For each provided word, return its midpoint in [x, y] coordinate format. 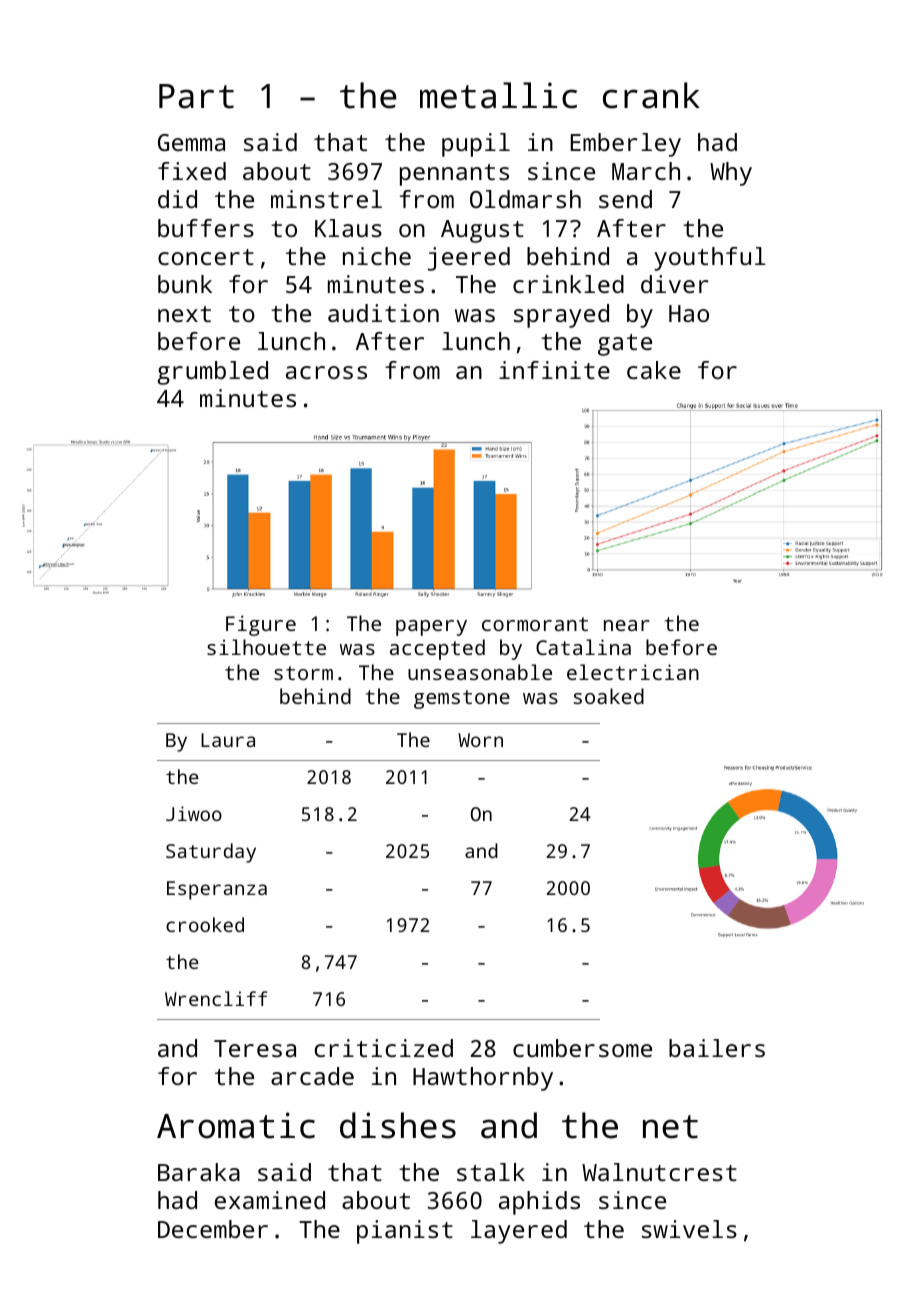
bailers [717, 1048]
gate [625, 345]
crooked [205, 924]
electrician [633, 672]
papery [431, 628]
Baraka [199, 1172]
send [625, 199]
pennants [454, 175]
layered [519, 1232]
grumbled [212, 373]
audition [383, 313]
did [177, 199]
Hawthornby [483, 1079]
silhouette [266, 647]
